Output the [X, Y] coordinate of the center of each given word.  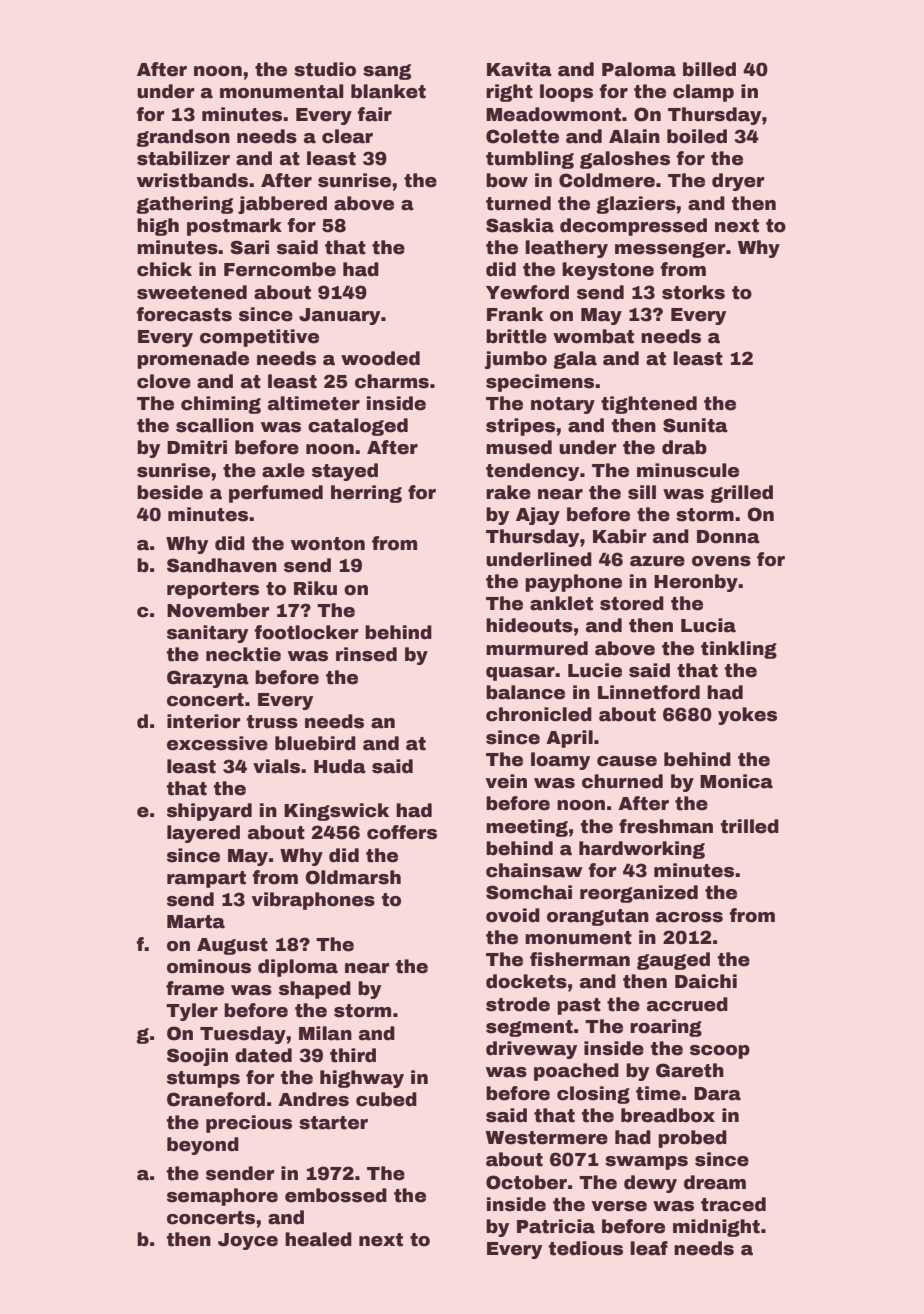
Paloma [639, 69]
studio [325, 69]
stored [632, 603]
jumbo [516, 360]
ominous [209, 966]
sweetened [192, 292]
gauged [673, 961]
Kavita [519, 69]
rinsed [366, 654]
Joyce [248, 1241]
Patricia [556, 1226]
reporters [213, 590]
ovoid [513, 915]
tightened [649, 405]
